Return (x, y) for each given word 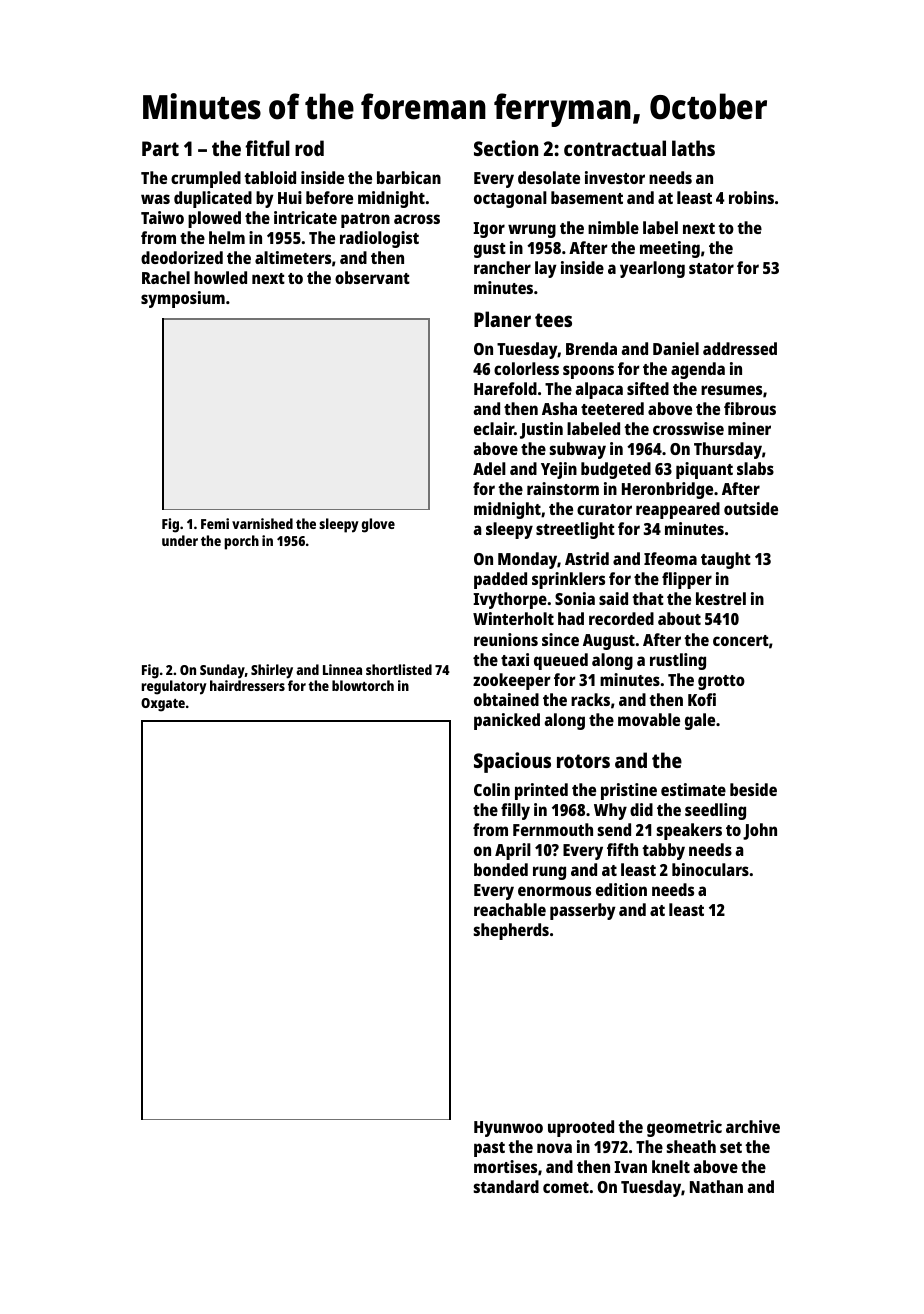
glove (378, 525)
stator (711, 268)
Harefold (505, 388)
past (489, 1149)
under (180, 540)
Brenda (591, 348)
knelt (671, 1166)
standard (506, 1186)
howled (220, 277)
